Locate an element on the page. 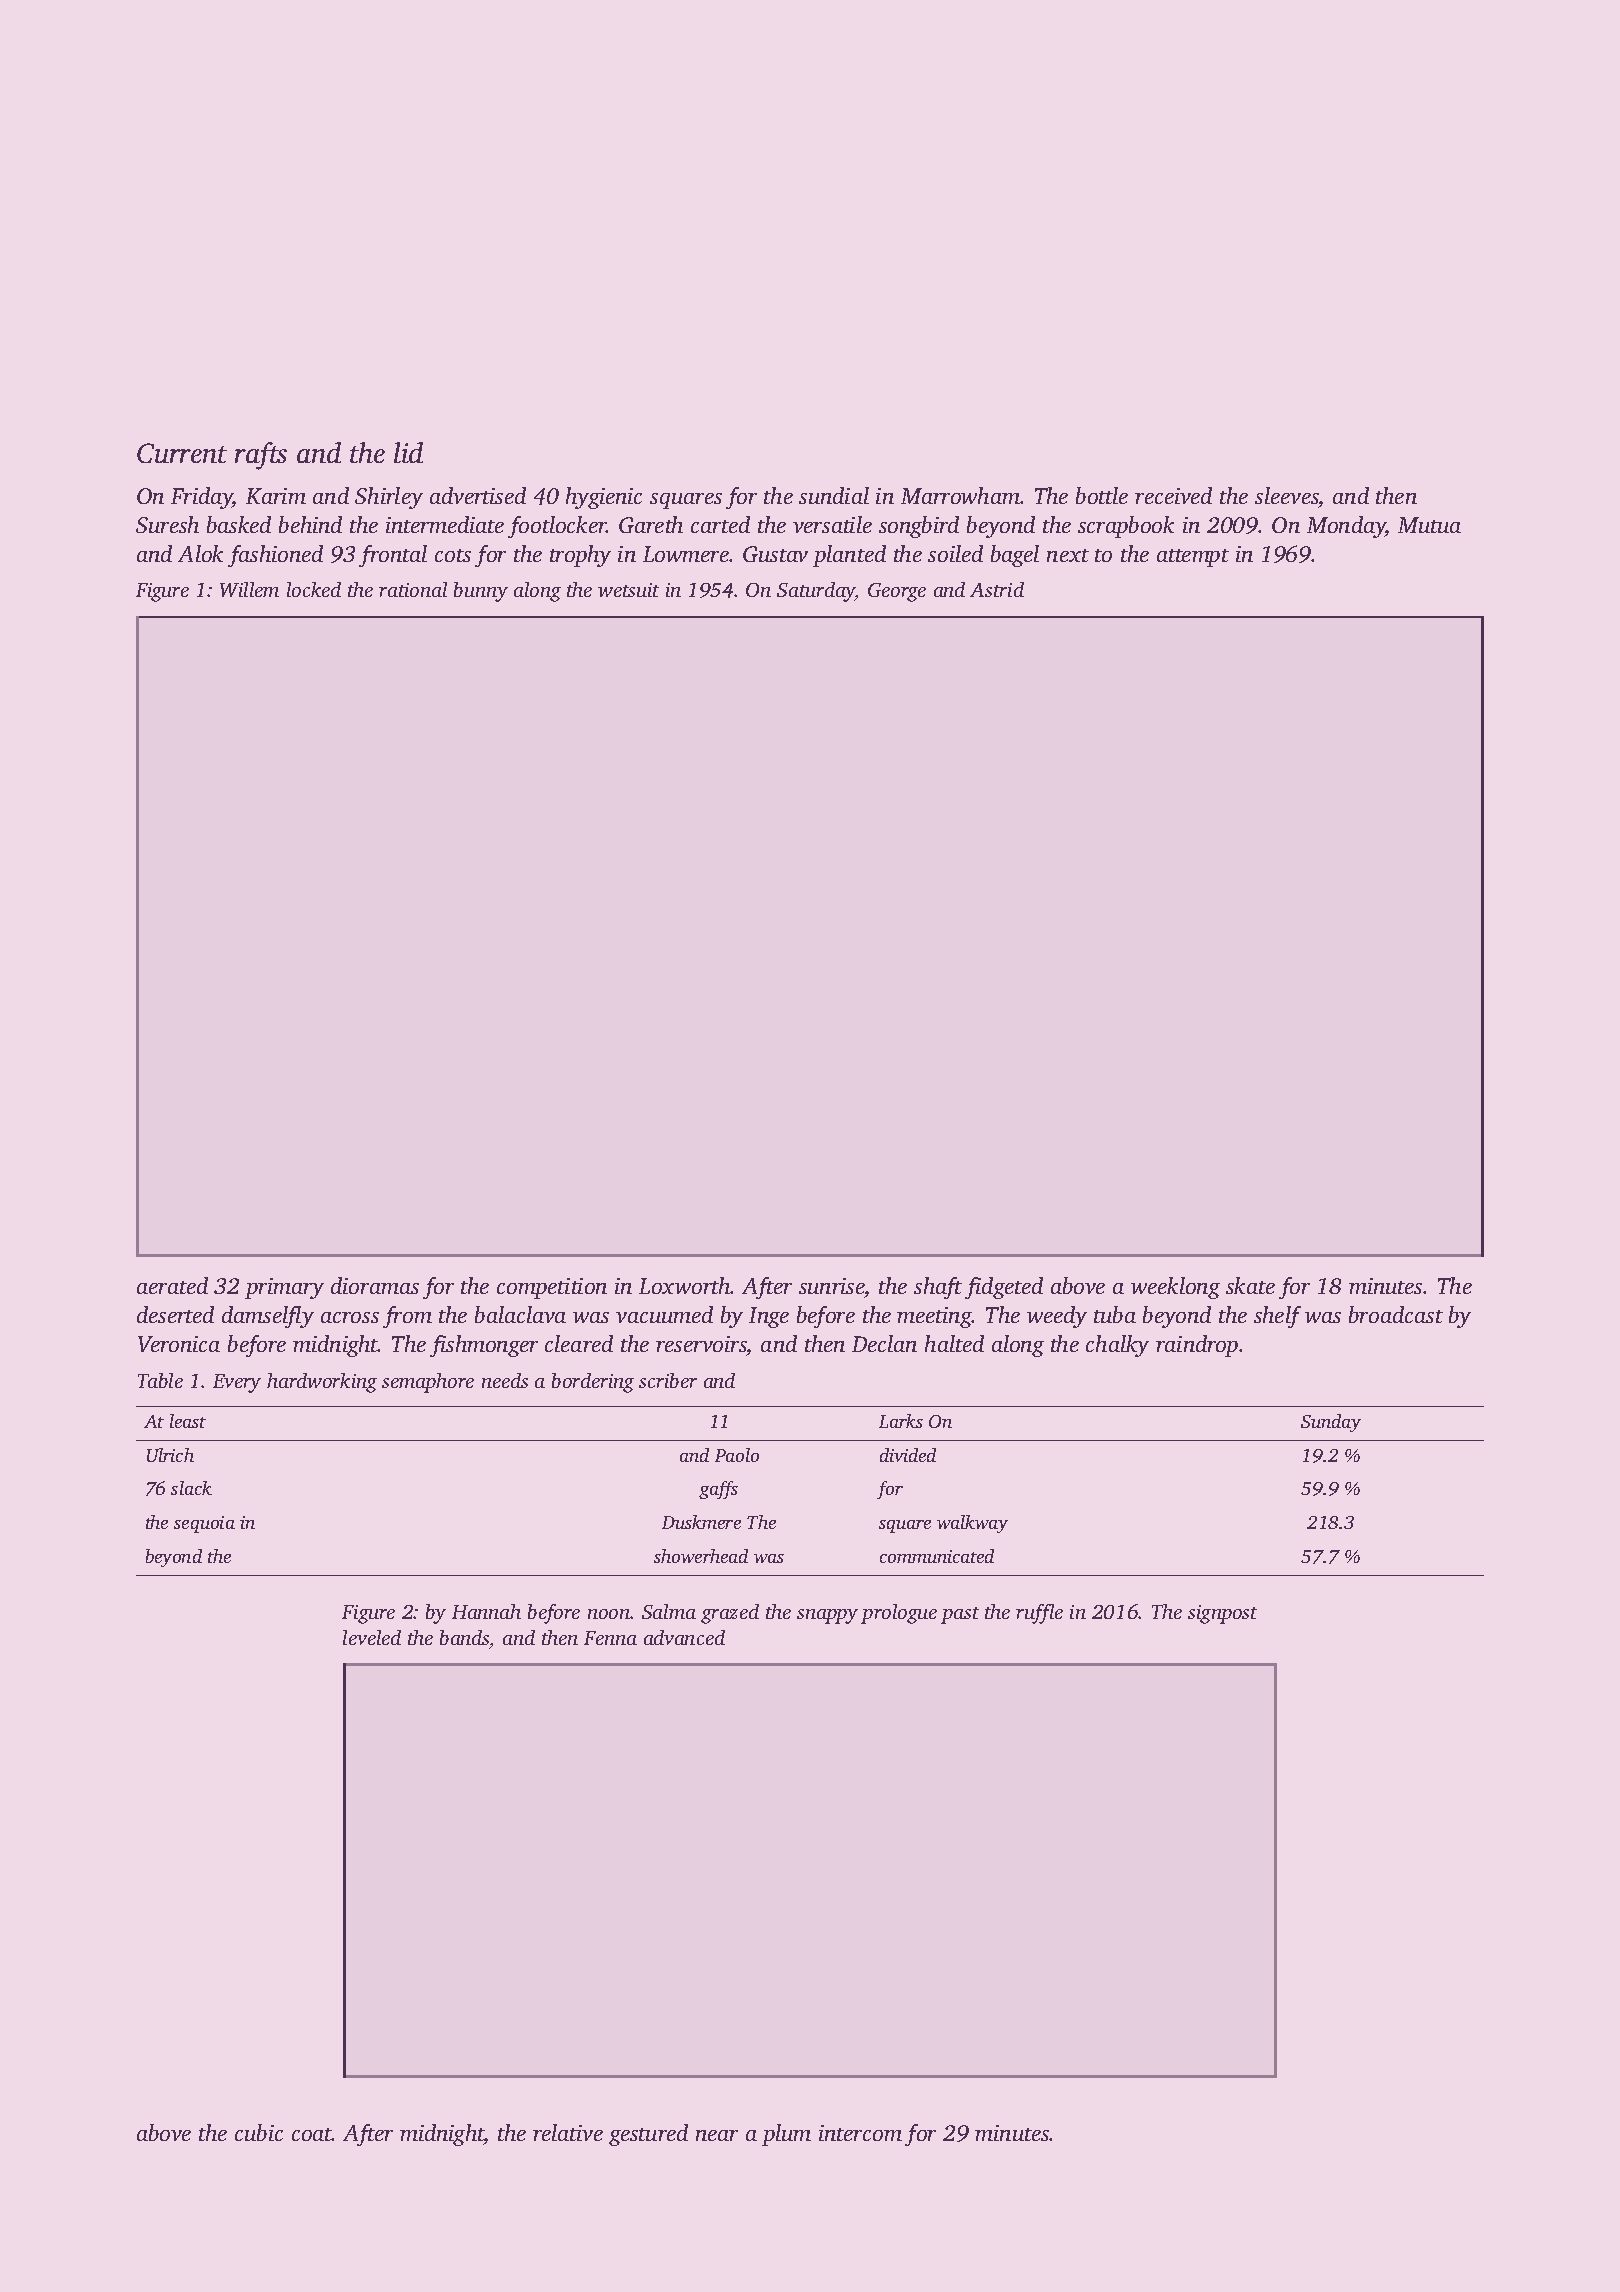 Image resolution: width=1620 pixels, height=2292 pixels. bands is located at coordinates (464, 1637).
